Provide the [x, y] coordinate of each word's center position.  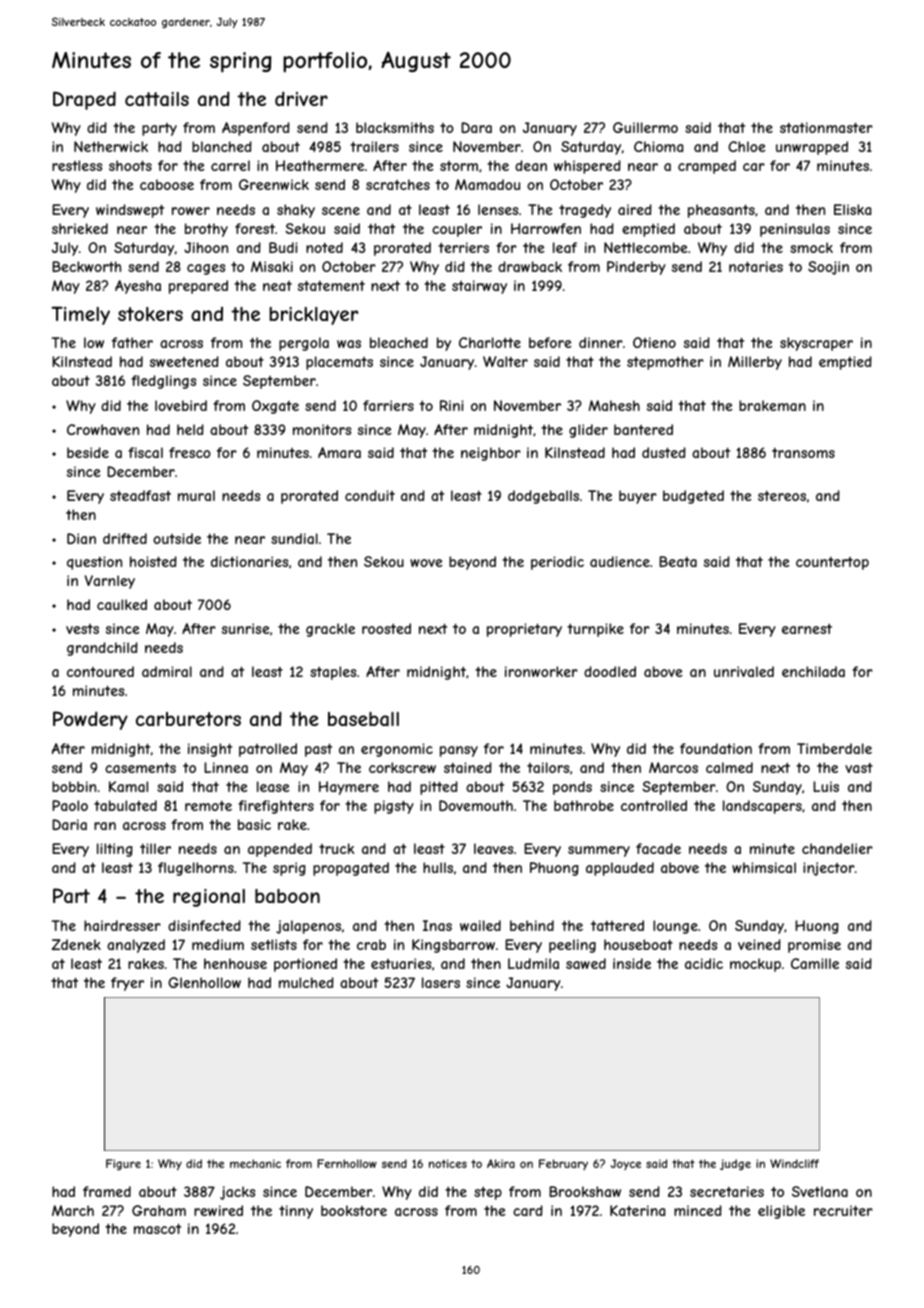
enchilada [813, 671]
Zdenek [76, 944]
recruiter [843, 1210]
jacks [237, 1193]
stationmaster [826, 127]
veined [759, 944]
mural [196, 495]
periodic [557, 563]
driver [301, 98]
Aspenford [256, 129]
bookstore [354, 1210]
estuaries [401, 963]
